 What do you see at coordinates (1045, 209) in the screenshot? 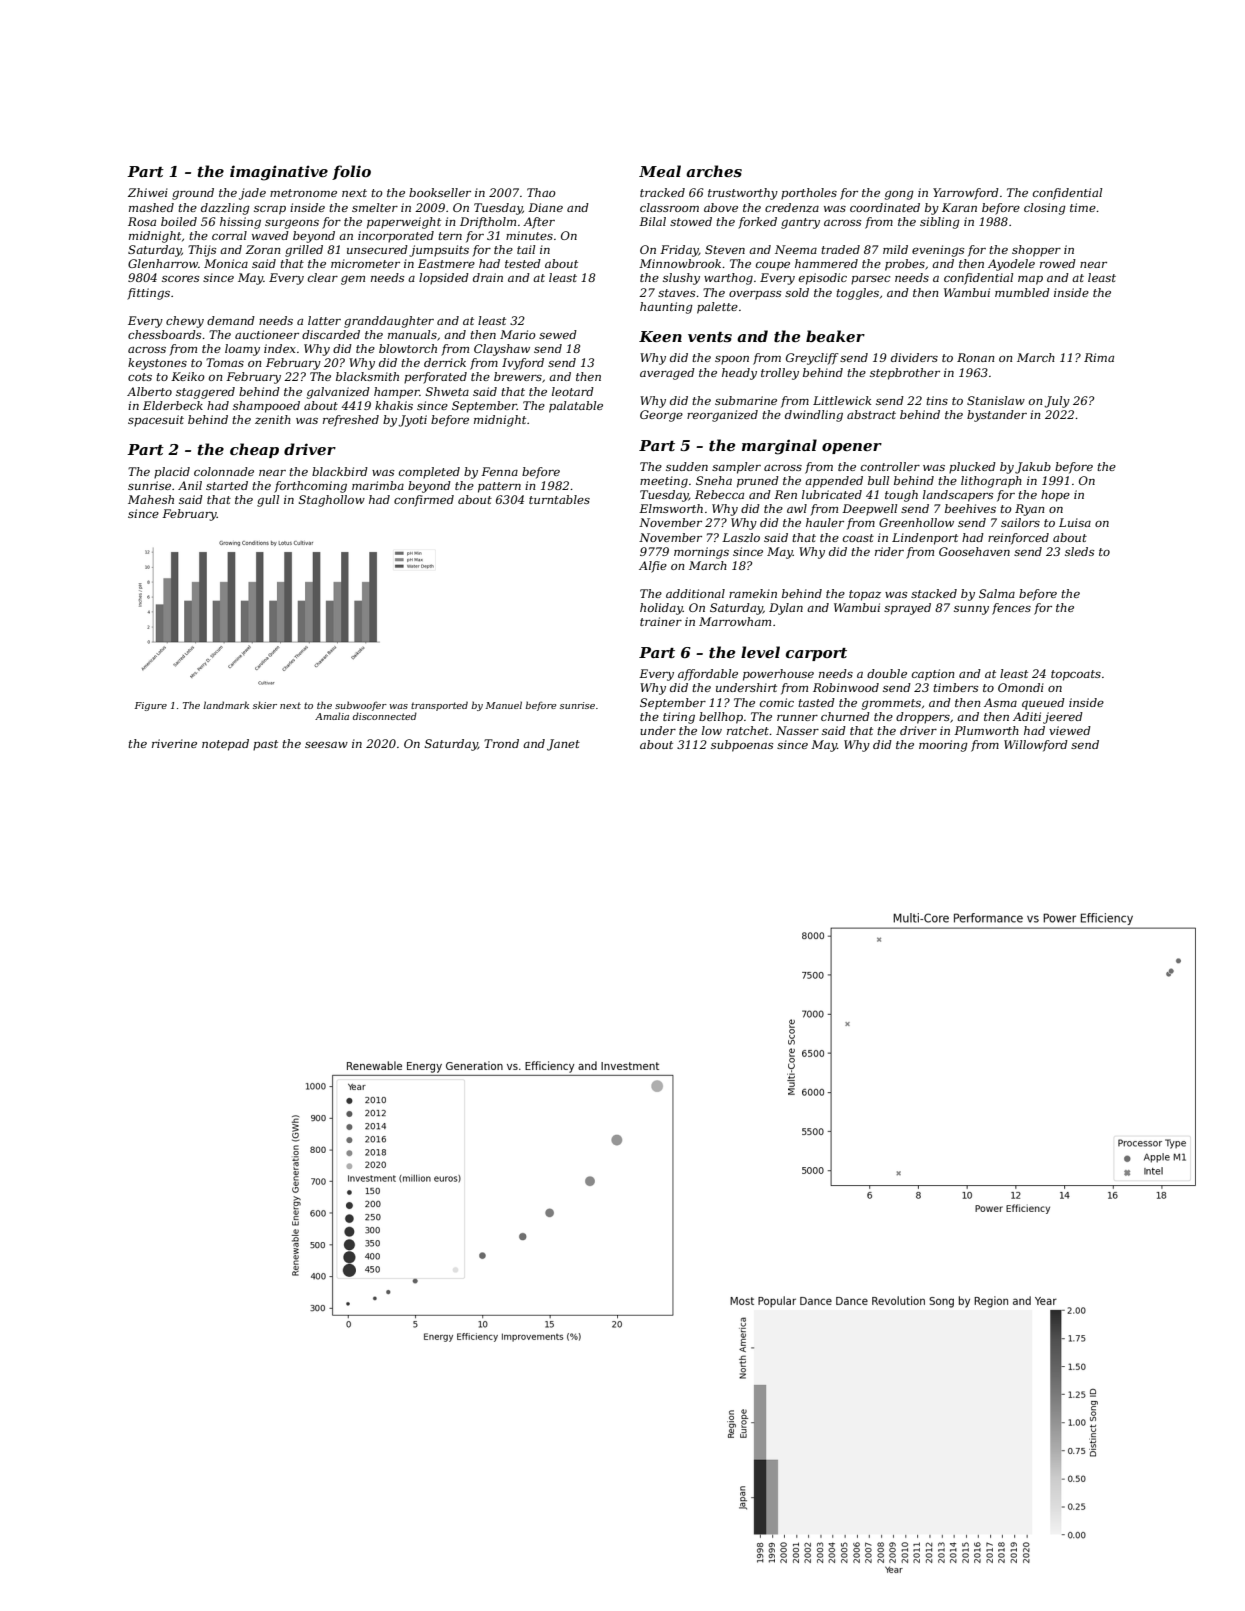
I see `closing` at bounding box center [1045, 209].
